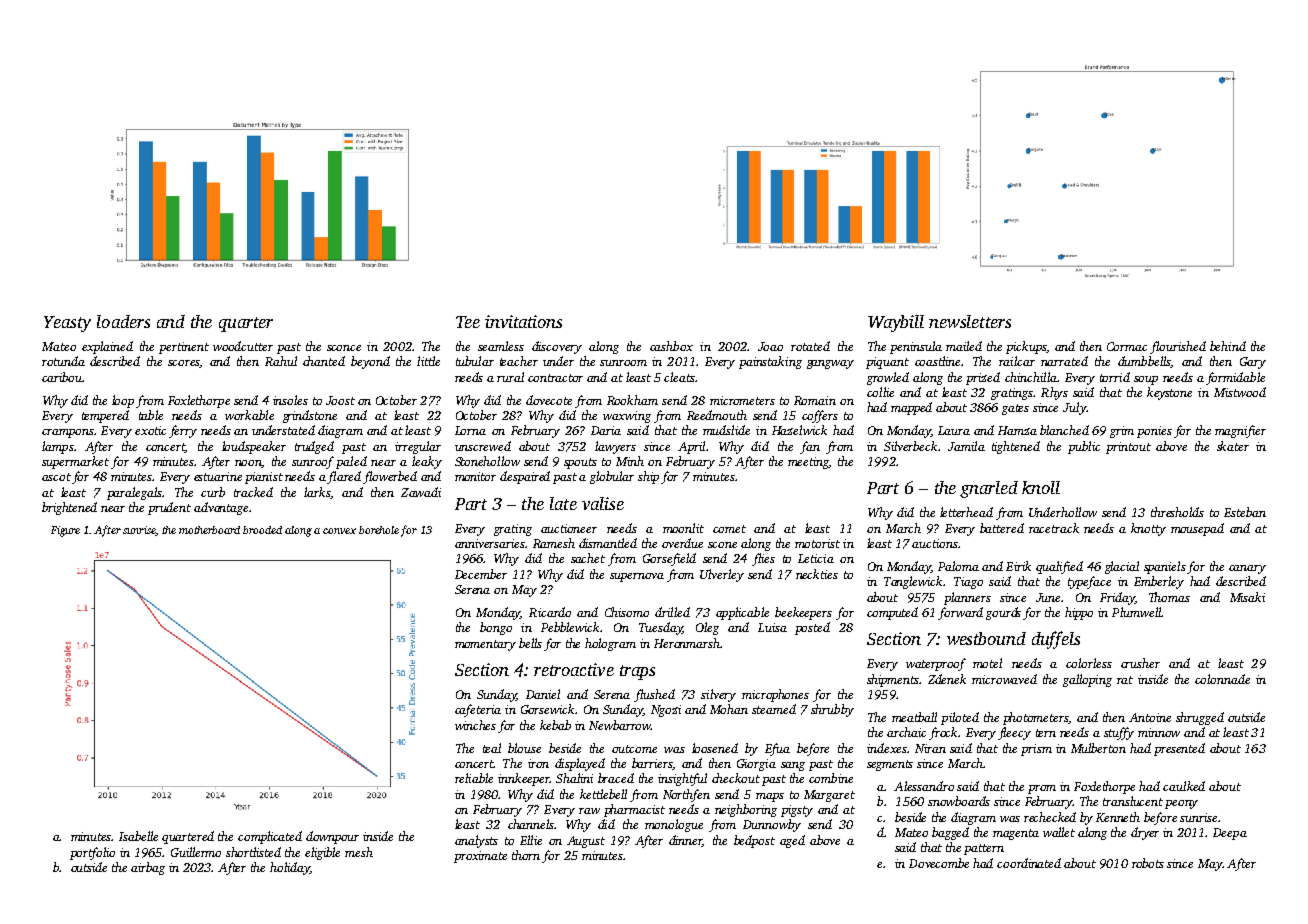 Image resolution: width=1308 pixels, height=924 pixels. What do you see at coordinates (148, 868) in the screenshot?
I see `airbag` at bounding box center [148, 868].
